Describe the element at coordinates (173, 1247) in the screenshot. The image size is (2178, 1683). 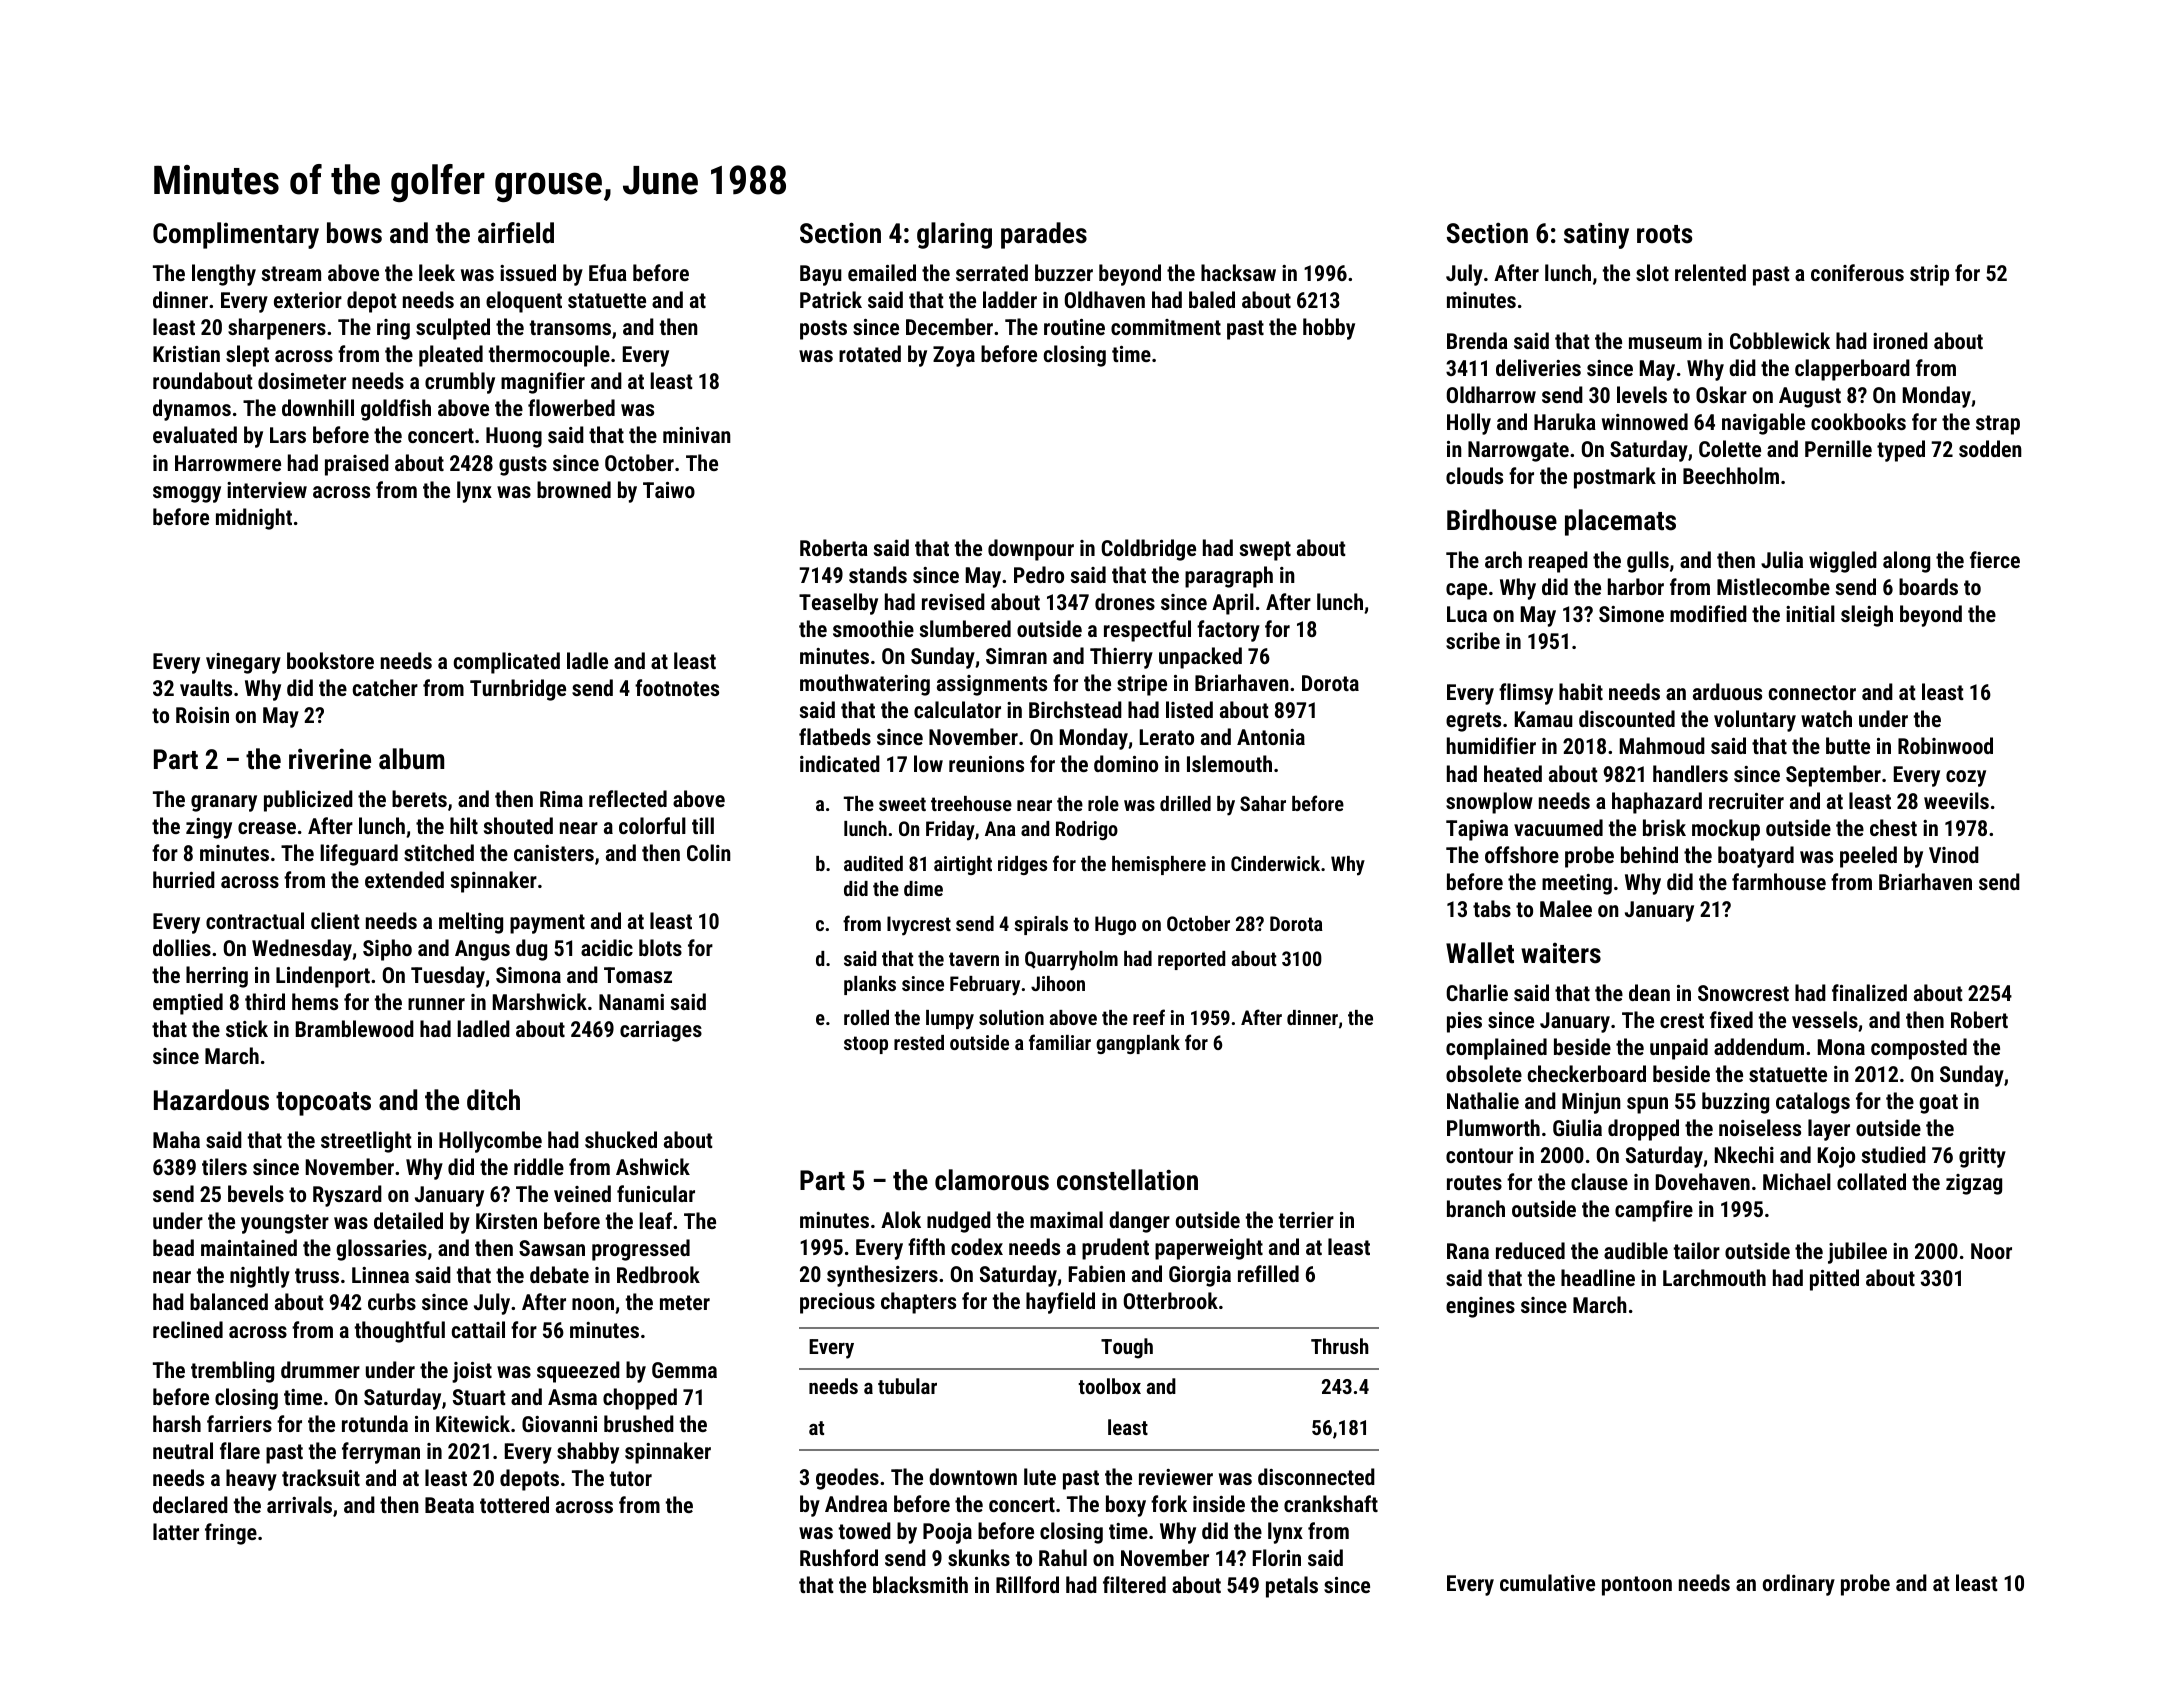
I see `bead` at that location.
